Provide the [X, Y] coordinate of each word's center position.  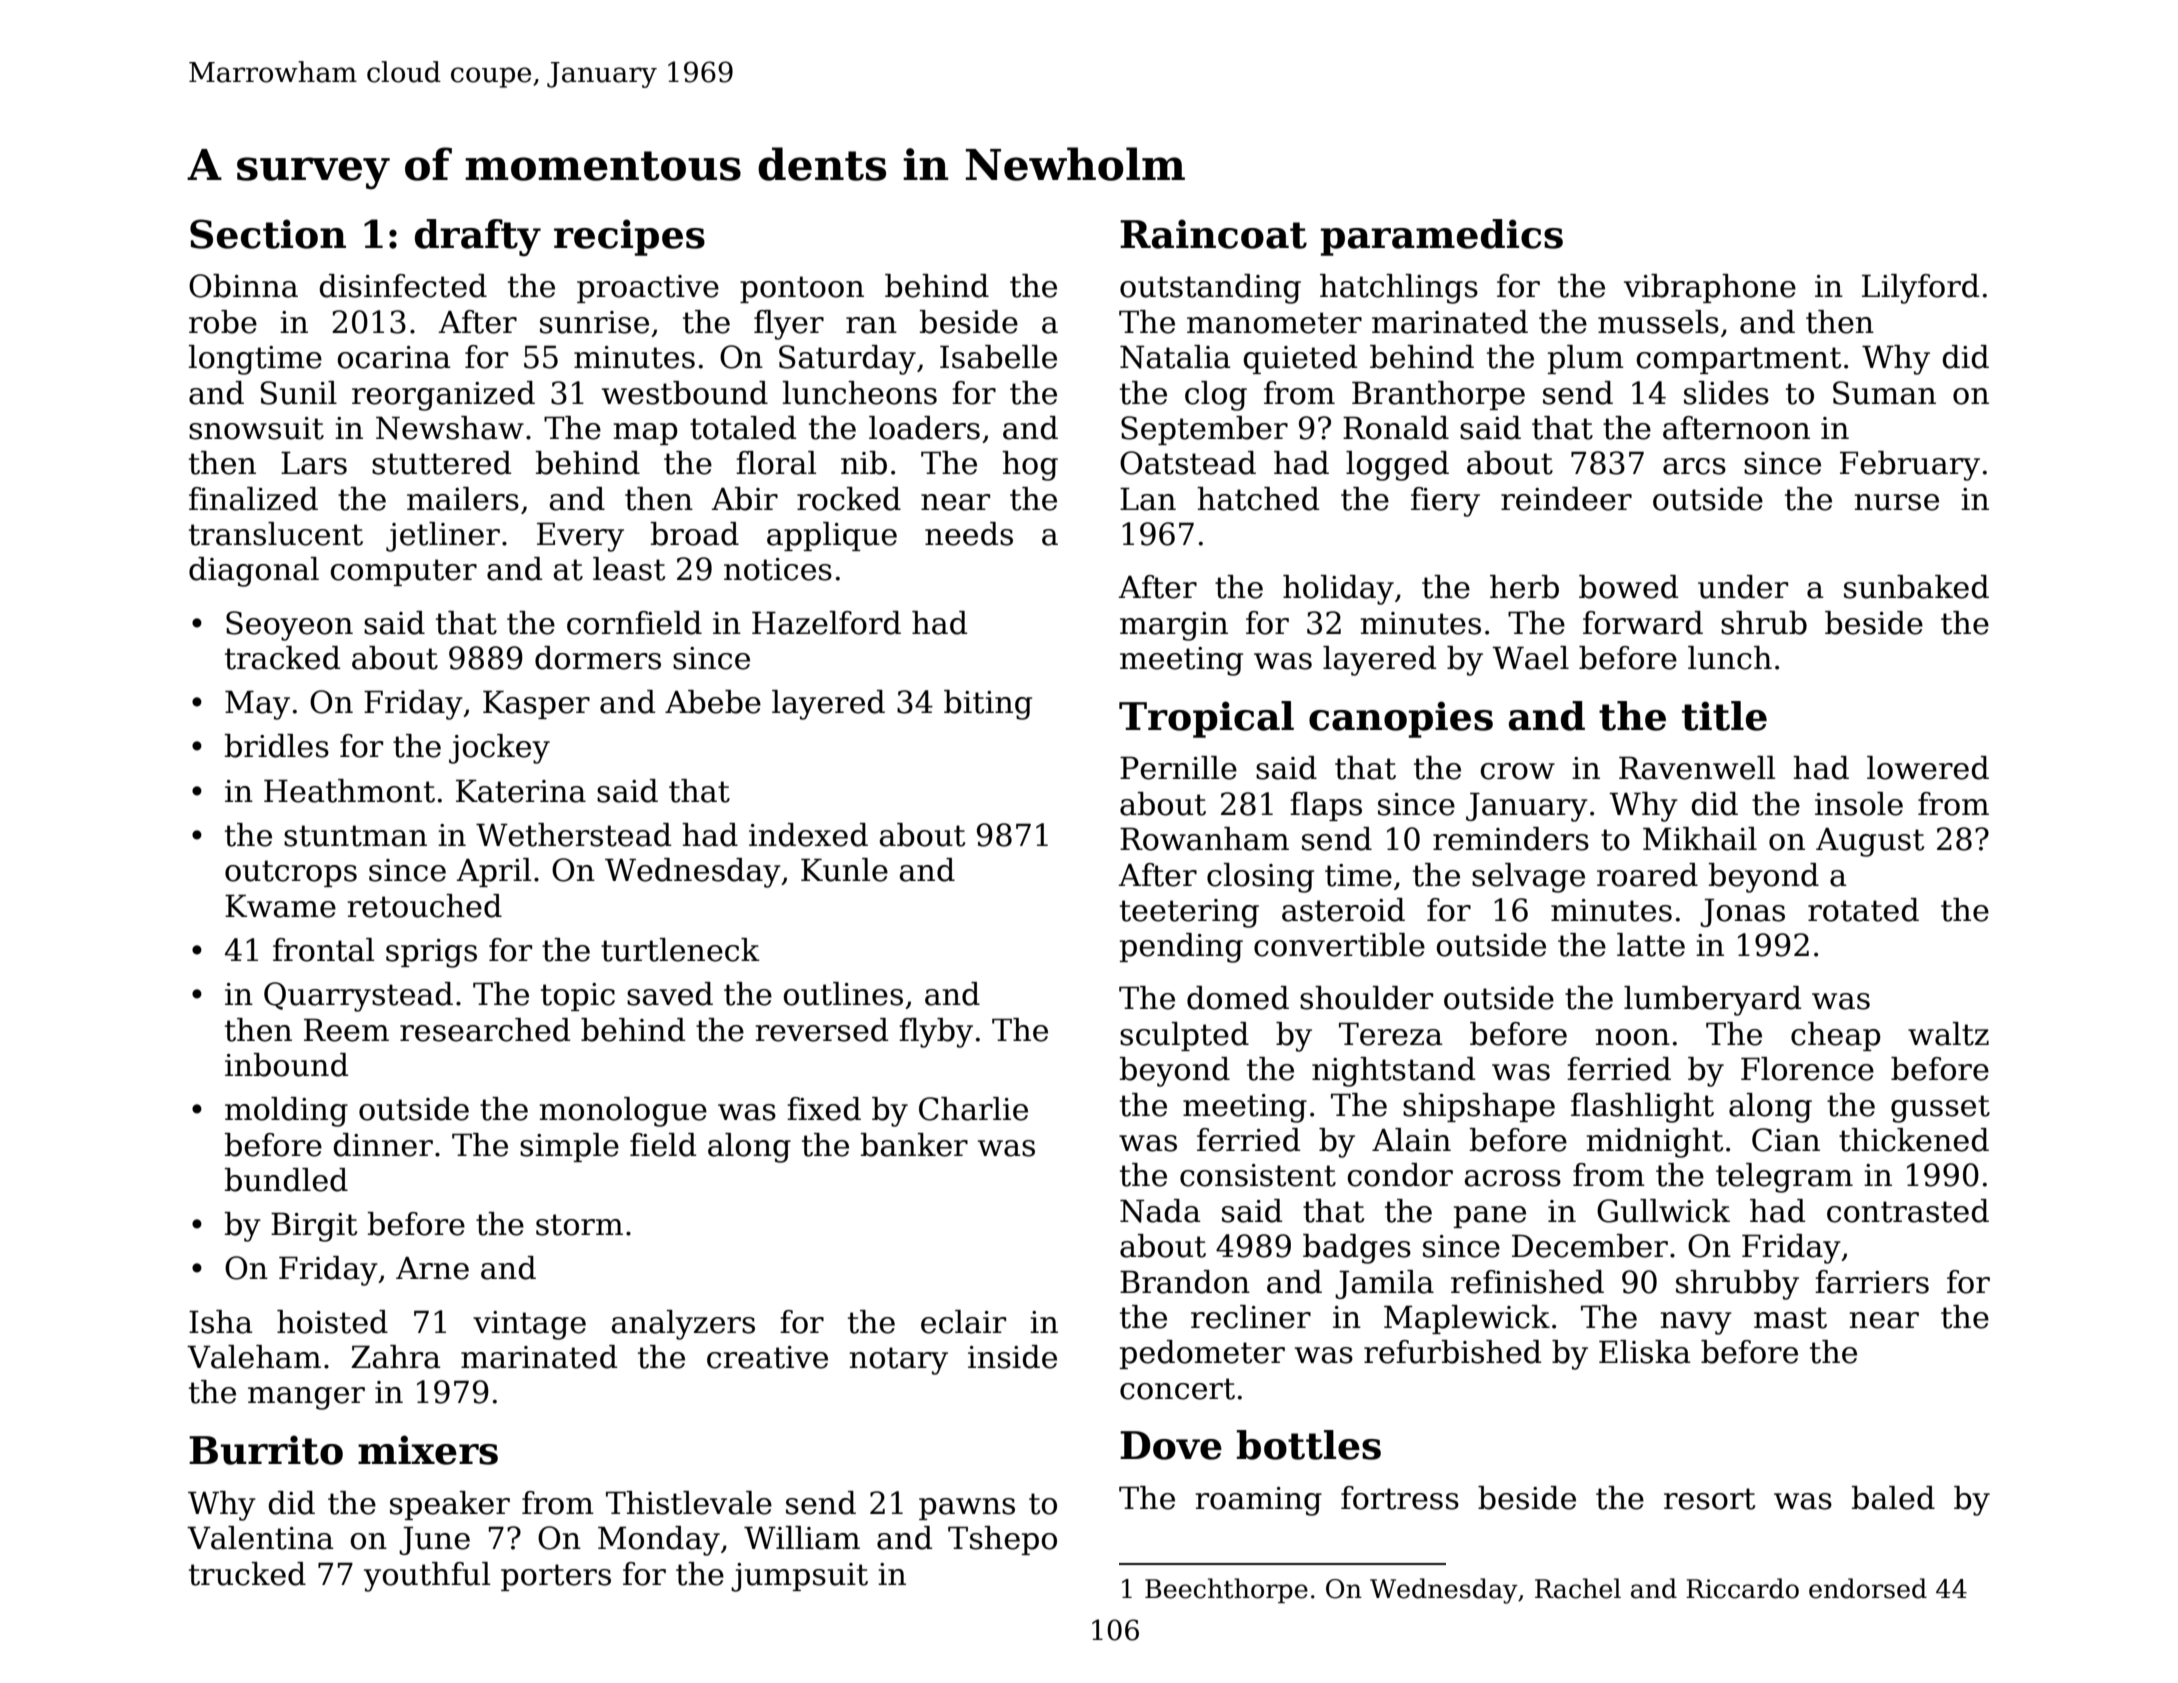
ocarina [394, 357]
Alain [1411, 1140]
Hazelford [826, 623]
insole [1859, 804]
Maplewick [1467, 1319]
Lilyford [1921, 289]
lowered [1928, 768]
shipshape [1479, 1107]
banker [914, 1145]
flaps [1326, 806]
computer [403, 572]
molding [286, 1112]
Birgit [314, 1227]
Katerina [521, 791]
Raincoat [1213, 234]
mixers [428, 1450]
